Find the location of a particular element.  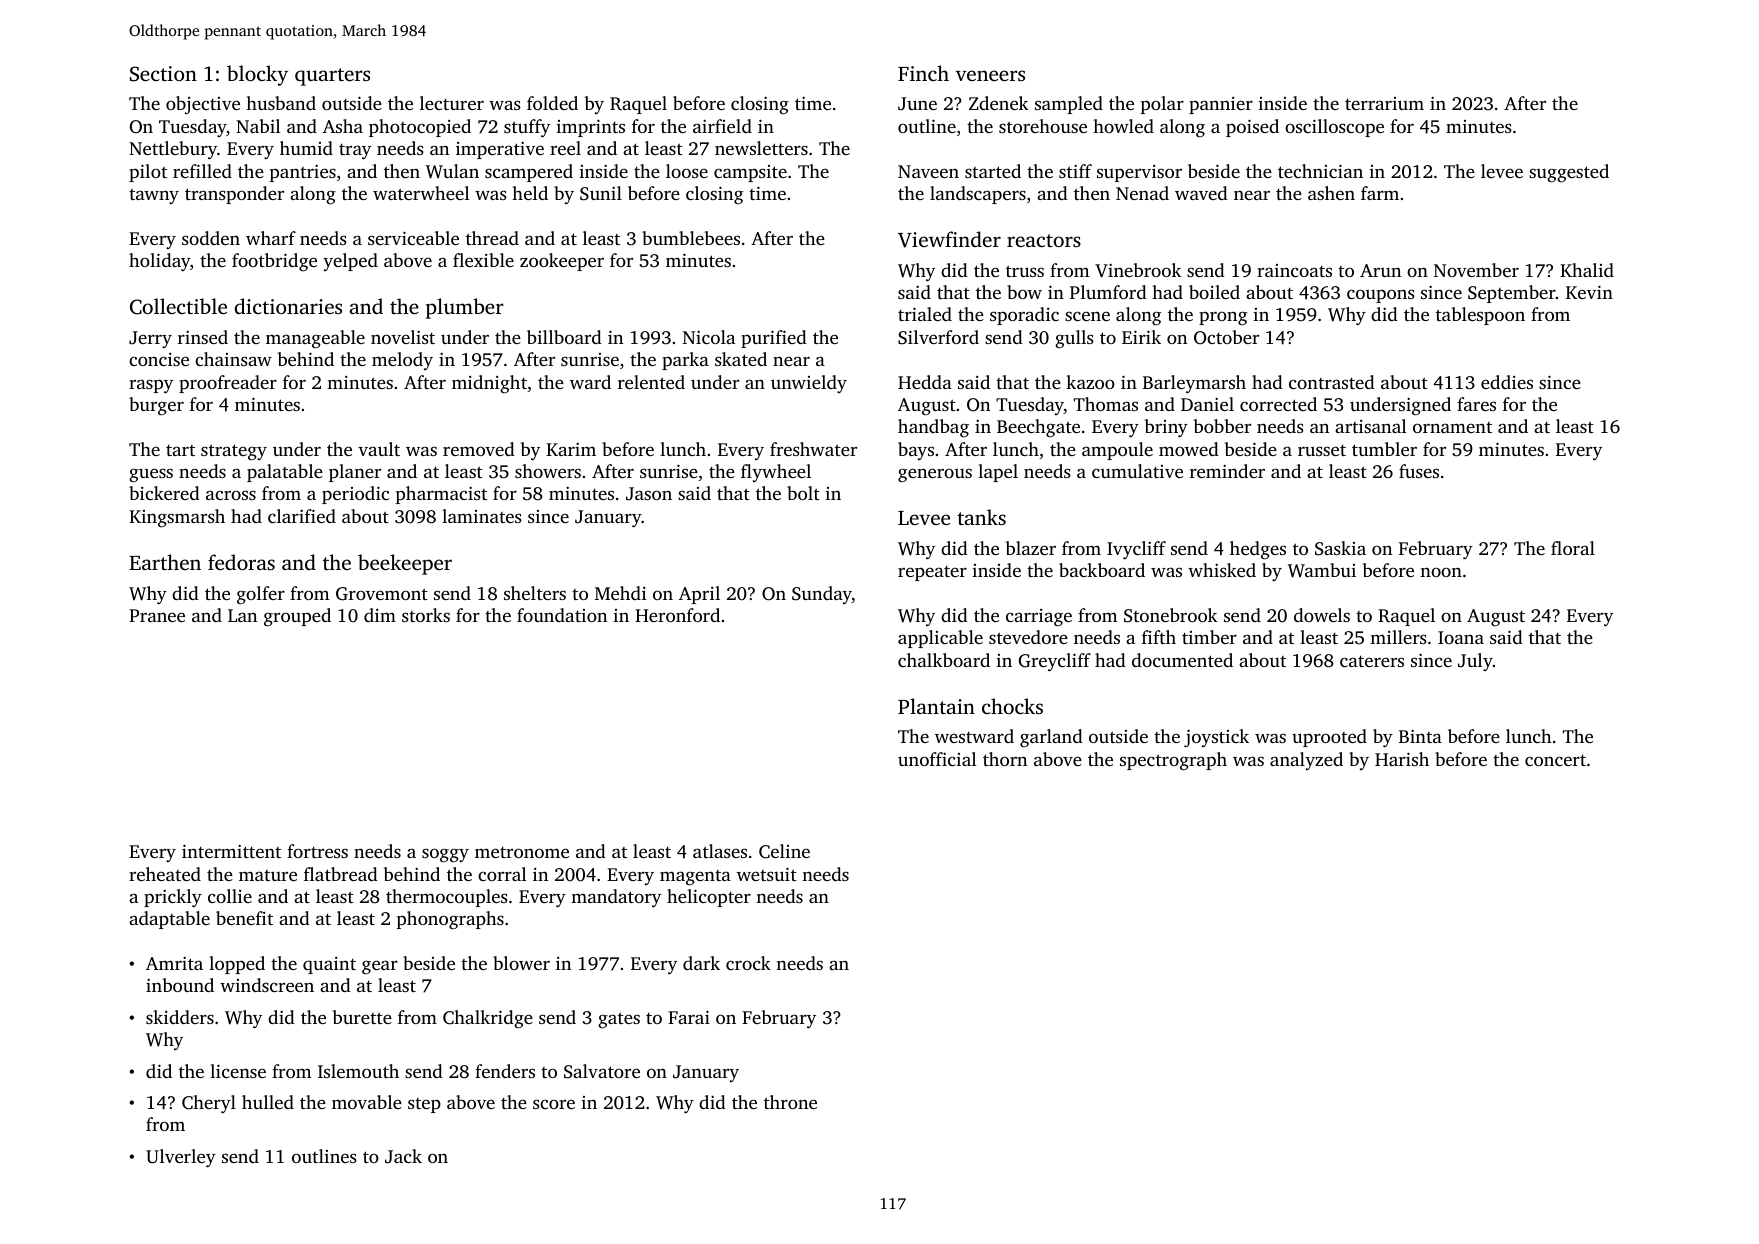

campsite is located at coordinates (750, 173).
